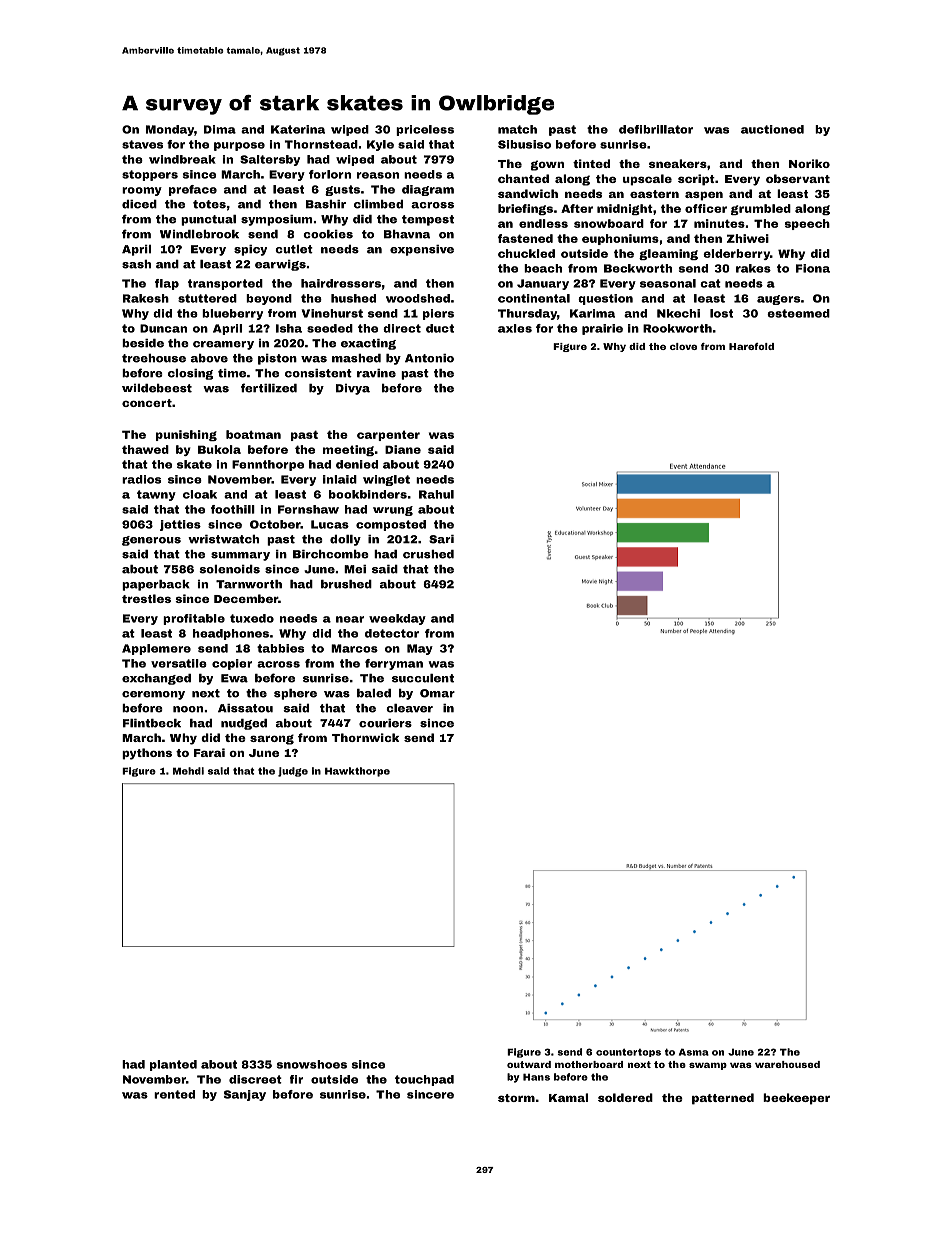 Image resolution: width=952 pixels, height=1233 pixels. What do you see at coordinates (209, 752) in the screenshot?
I see `Farai` at bounding box center [209, 752].
